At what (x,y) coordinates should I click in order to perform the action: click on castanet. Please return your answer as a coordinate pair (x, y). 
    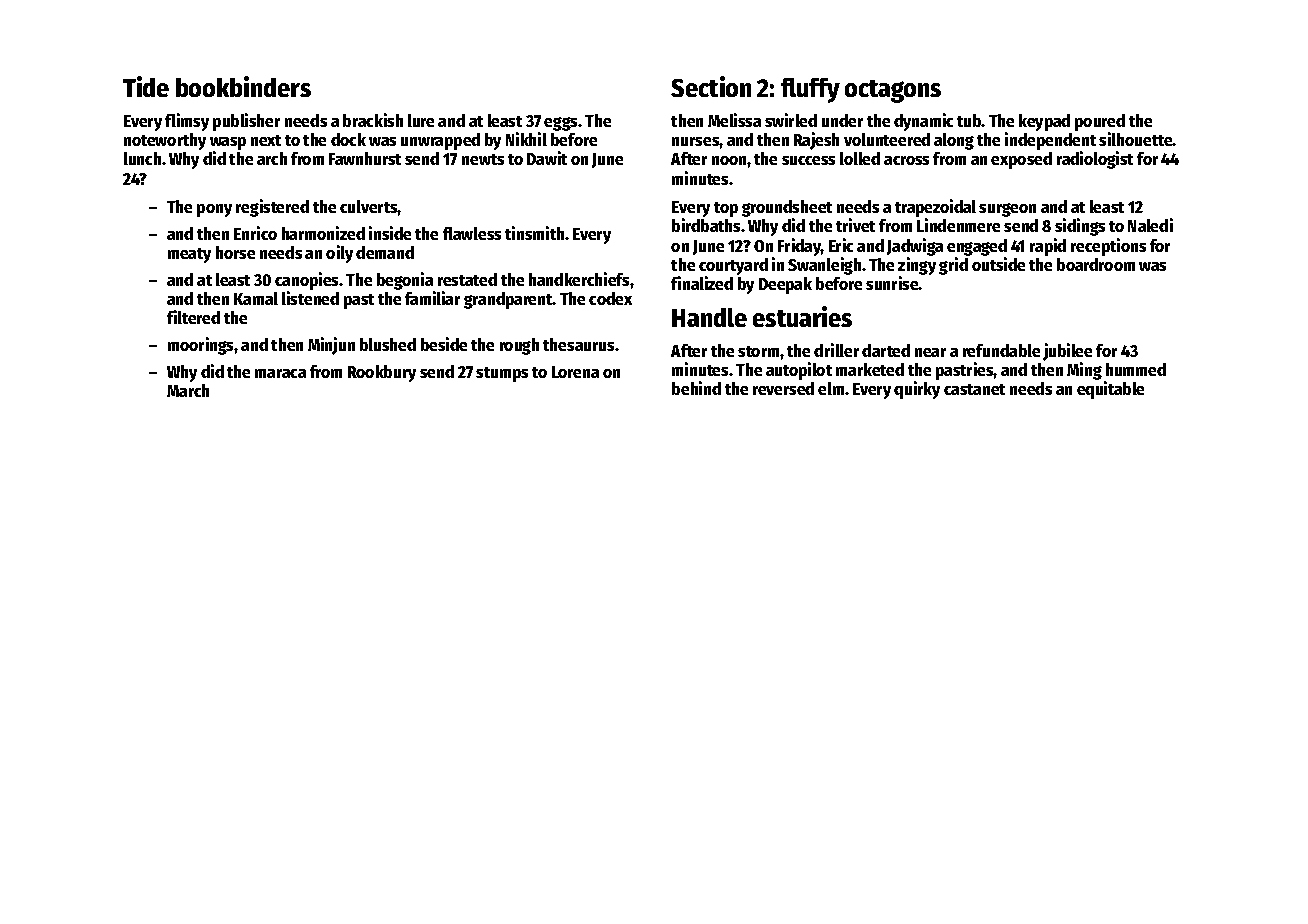
    Looking at the image, I should click on (974, 389).
